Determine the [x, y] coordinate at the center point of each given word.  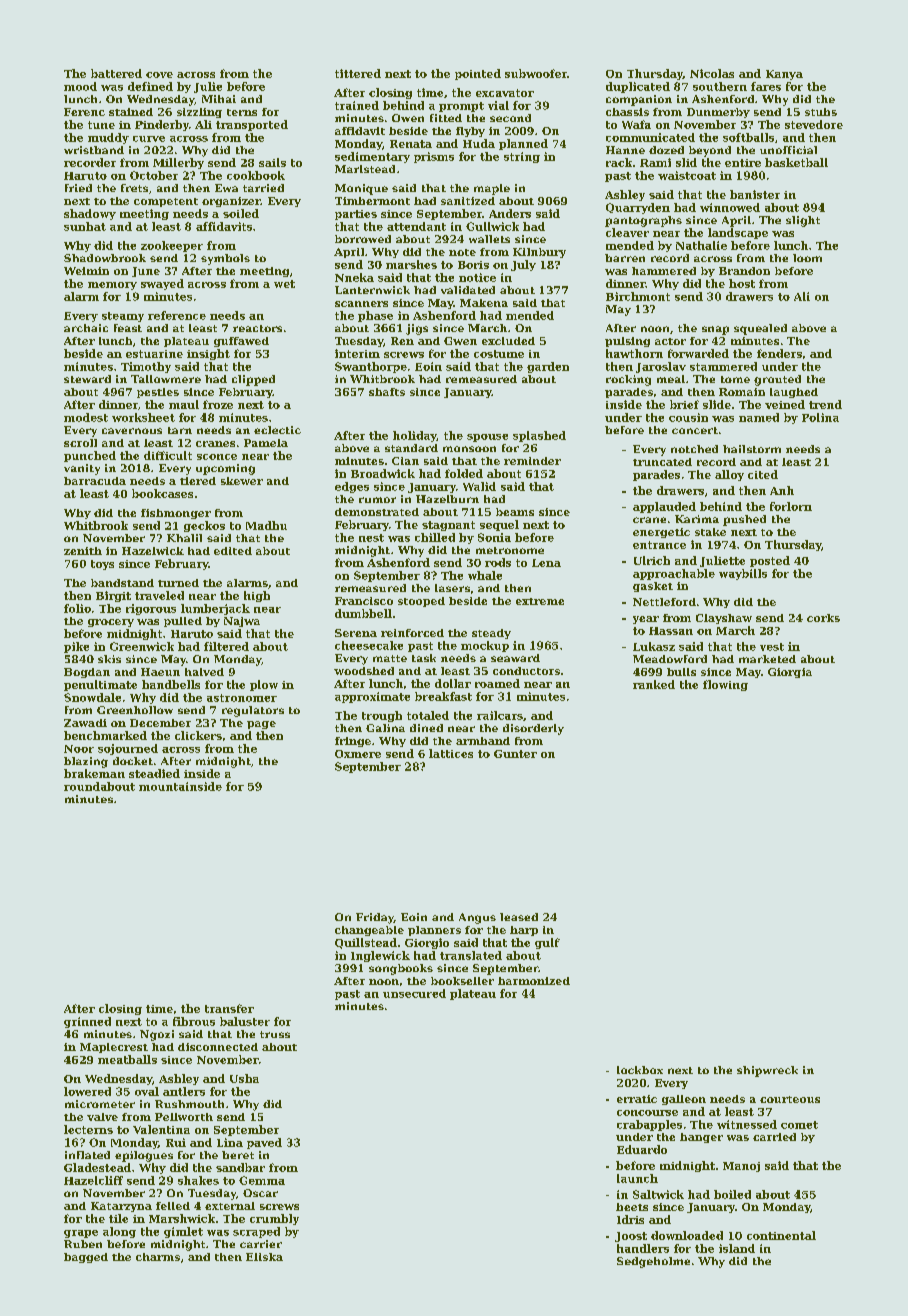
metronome [510, 550]
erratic [637, 1099]
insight [208, 354]
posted [770, 561]
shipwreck [767, 1071]
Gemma [262, 1180]
